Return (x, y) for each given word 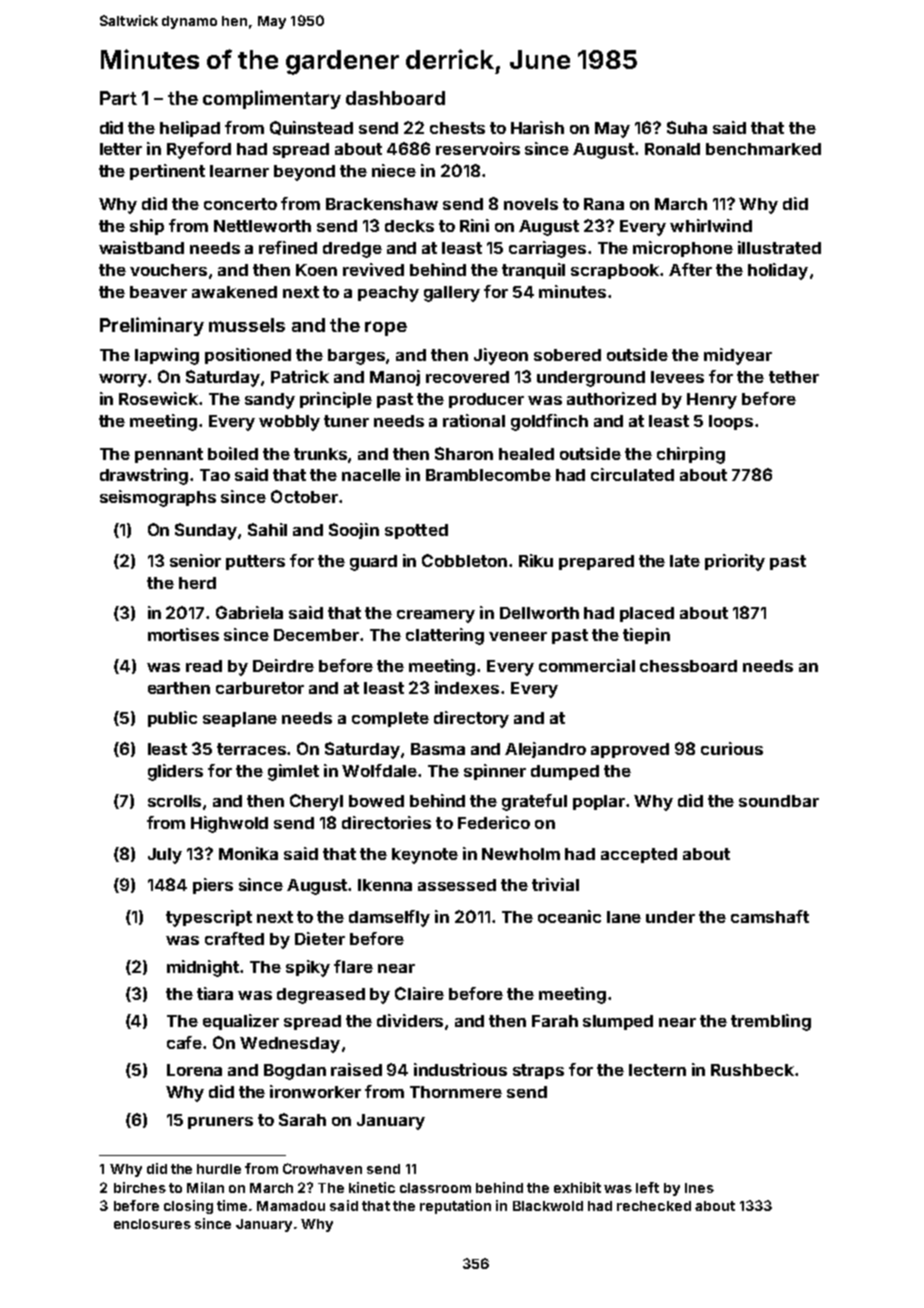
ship (147, 227)
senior (195, 560)
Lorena (194, 1070)
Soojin (354, 531)
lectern (657, 1070)
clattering (445, 636)
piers (213, 886)
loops (731, 422)
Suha (687, 127)
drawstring (144, 476)
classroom (435, 1188)
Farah (555, 1021)
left (647, 1187)
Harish (537, 127)
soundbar (779, 801)
